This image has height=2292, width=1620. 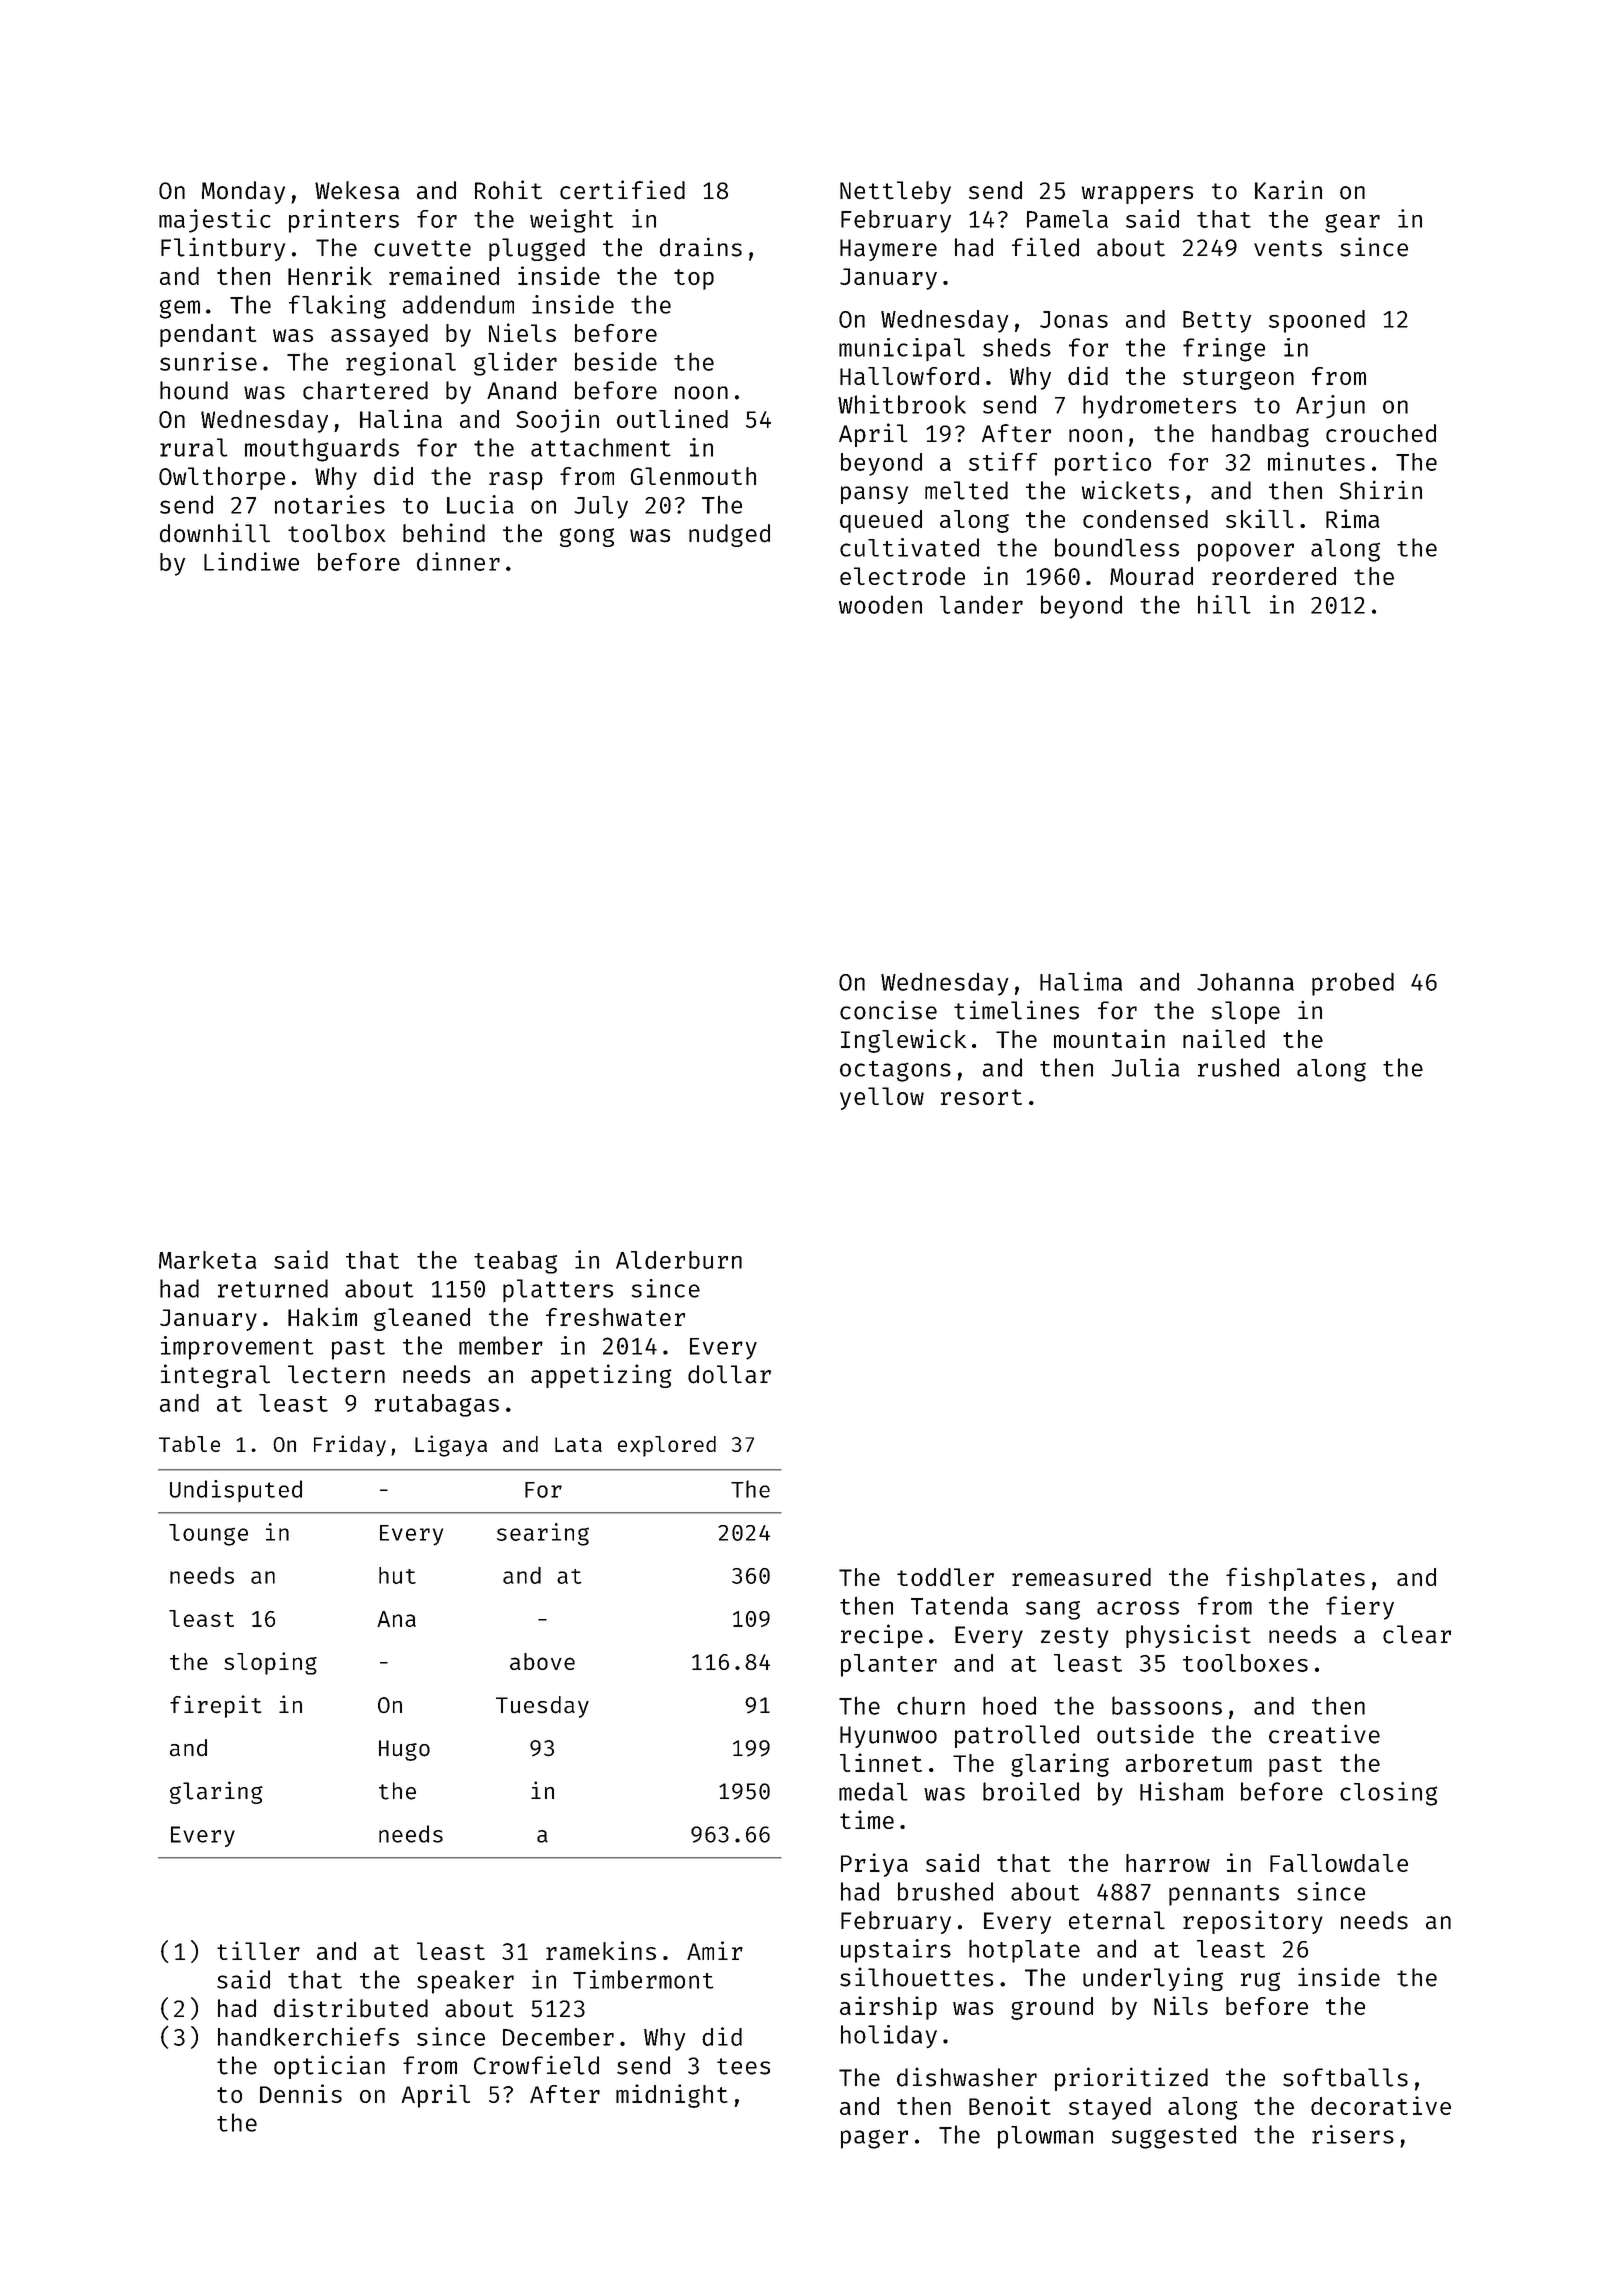 What do you see at coordinates (1217, 322) in the image?
I see `Betty` at bounding box center [1217, 322].
